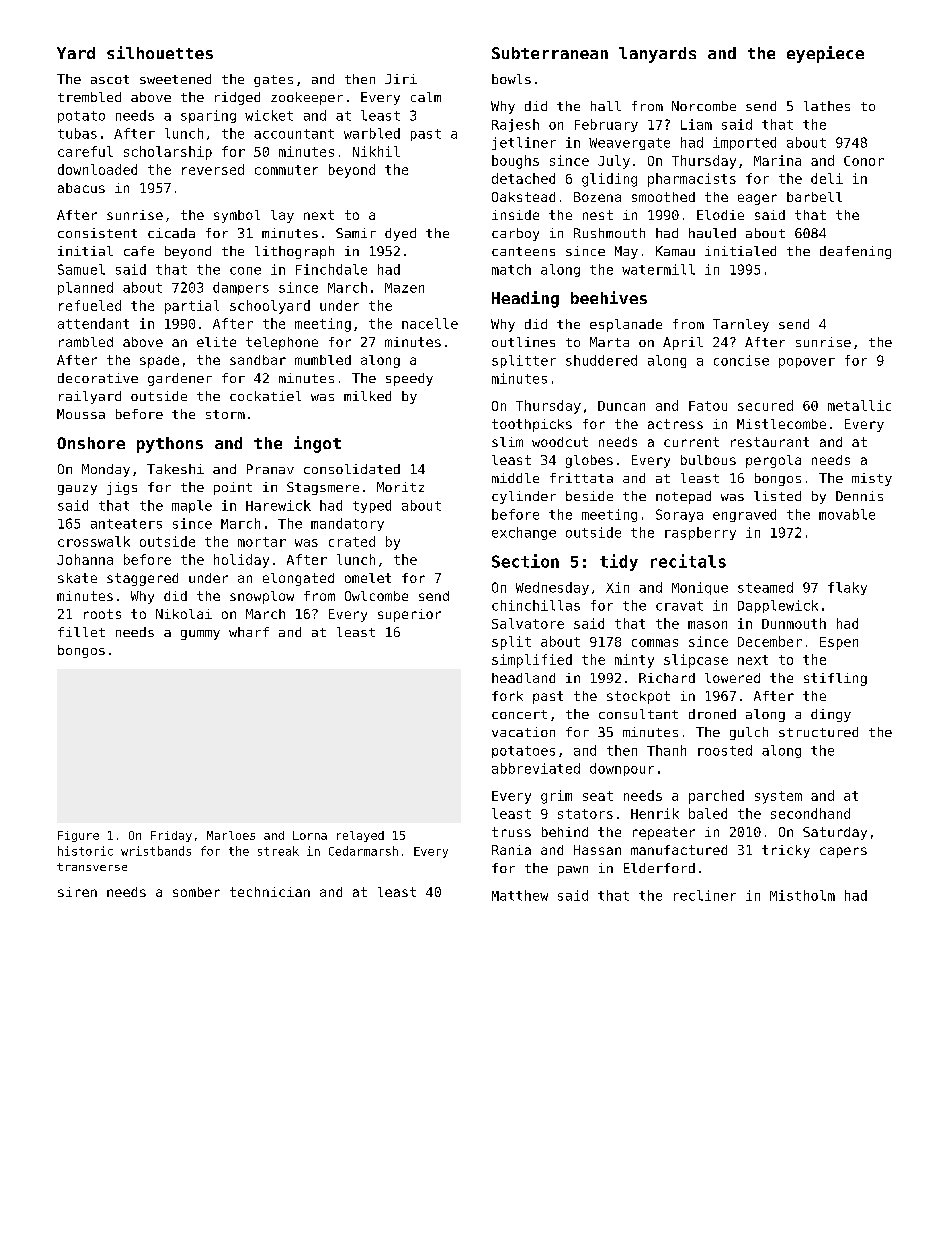 Image resolution: width=952 pixels, height=1233 pixels. Describe the element at coordinates (507, 696) in the page. I see `fork` at that location.
